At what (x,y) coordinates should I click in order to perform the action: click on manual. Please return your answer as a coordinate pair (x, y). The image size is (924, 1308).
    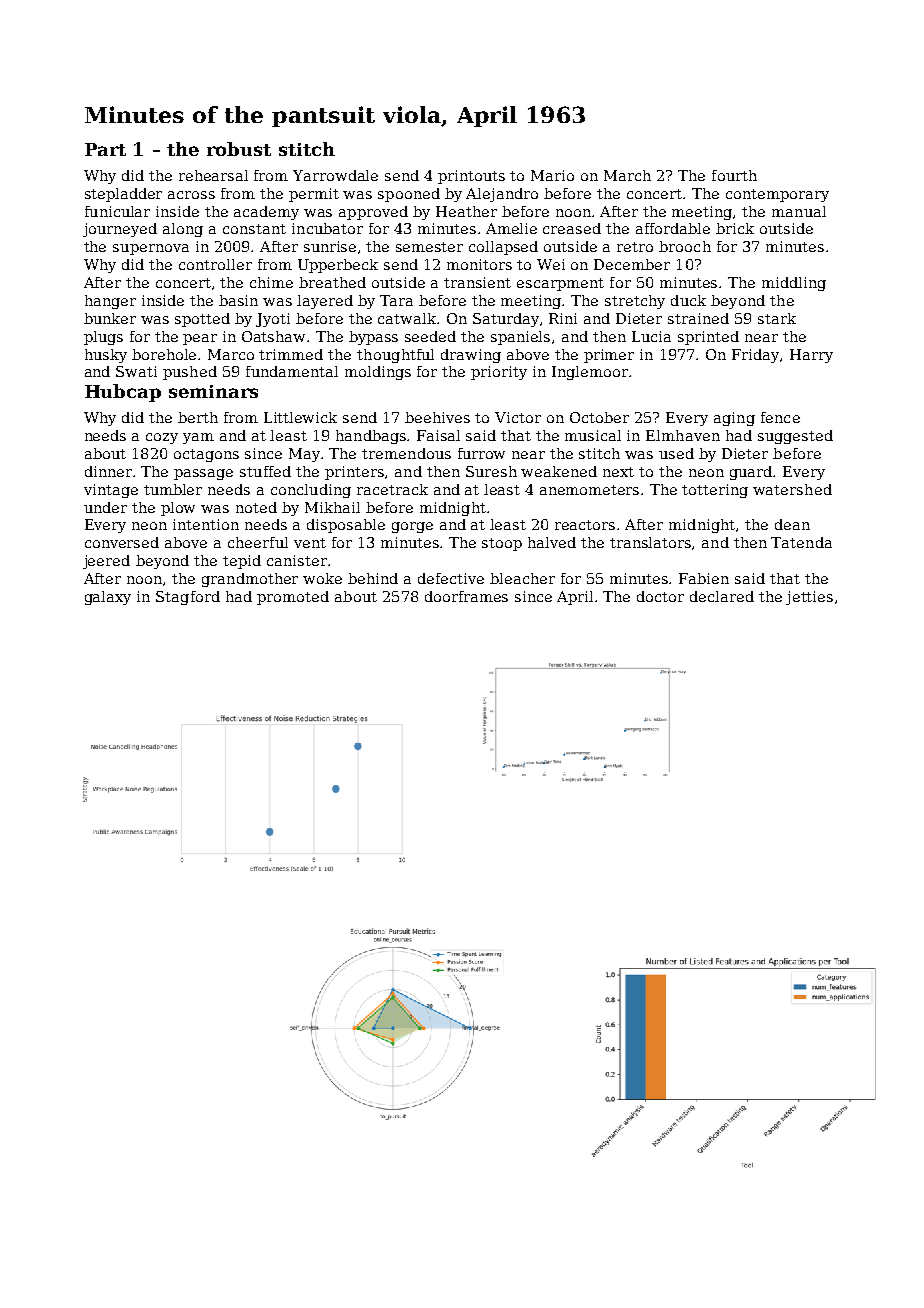
    Looking at the image, I should click on (799, 211).
